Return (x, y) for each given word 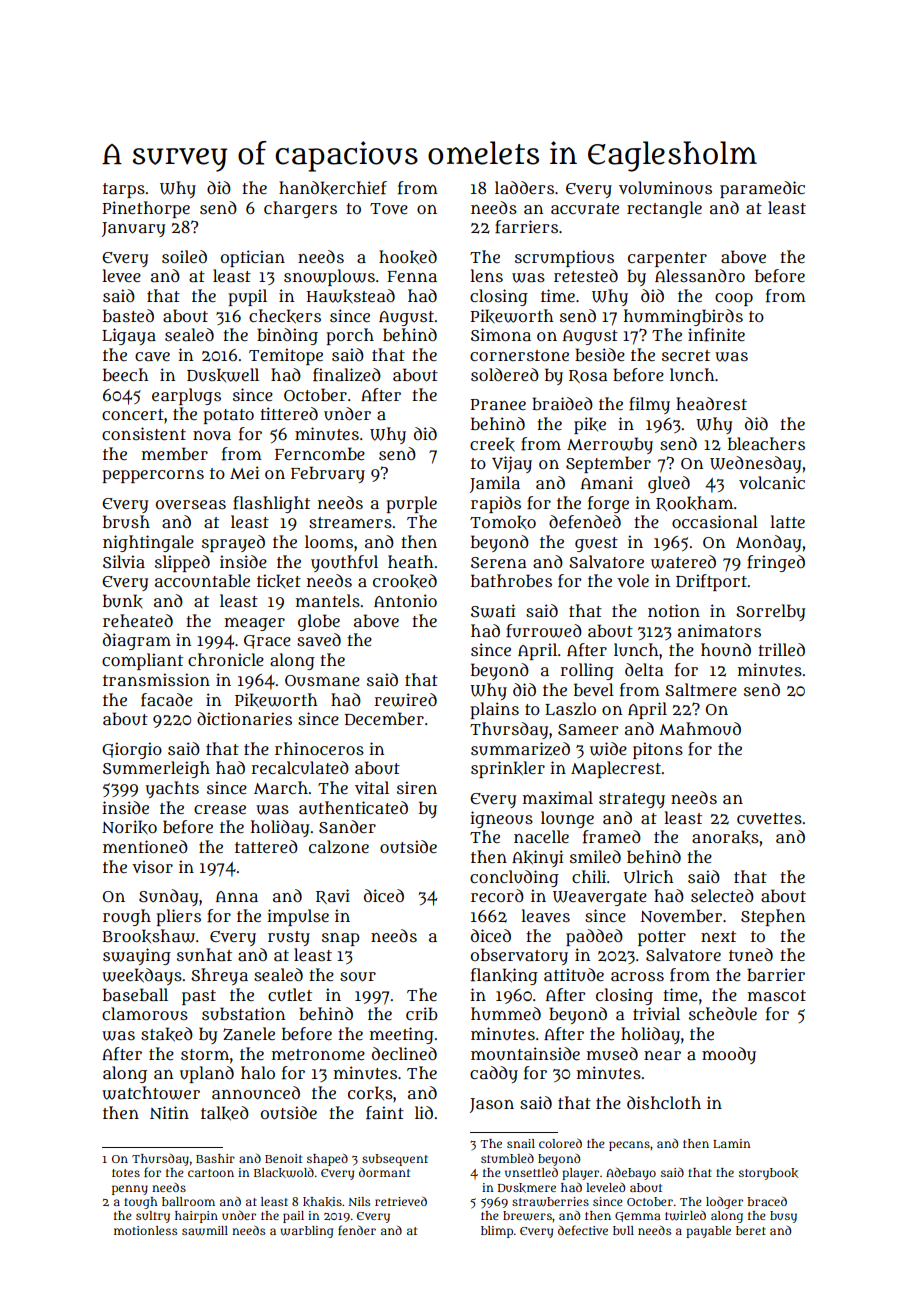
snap (341, 939)
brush (126, 522)
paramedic (762, 189)
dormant (384, 1172)
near (662, 1056)
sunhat (204, 955)
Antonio (405, 600)
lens (486, 275)
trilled (781, 649)
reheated (138, 621)
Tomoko (503, 522)
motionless (145, 1230)
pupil (247, 297)
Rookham (694, 503)
